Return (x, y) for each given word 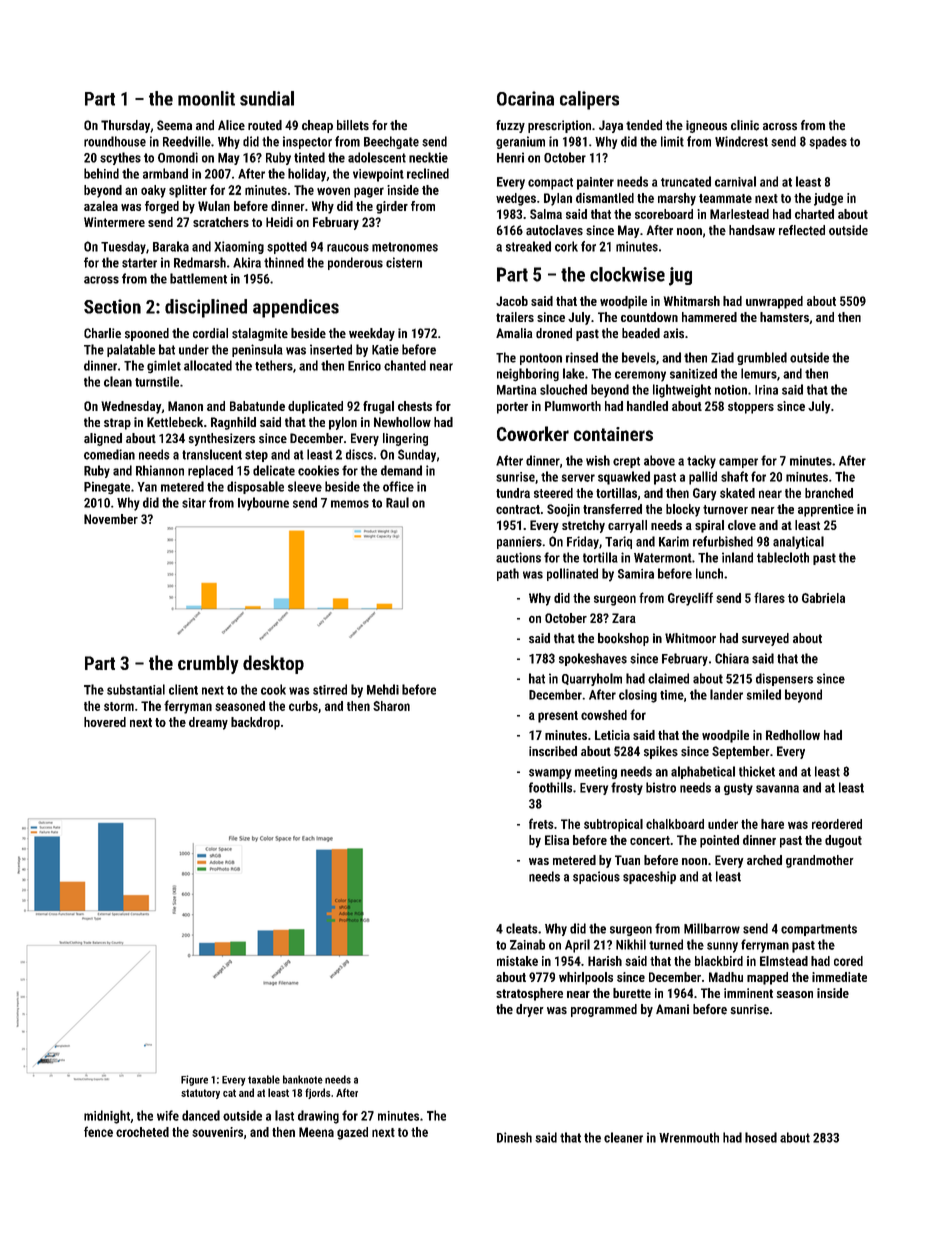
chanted (405, 365)
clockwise (627, 274)
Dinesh (514, 1137)
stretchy (583, 526)
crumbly (208, 664)
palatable (131, 350)
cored (848, 961)
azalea (101, 206)
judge (828, 199)
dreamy (208, 723)
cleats (521, 928)
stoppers (751, 408)
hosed (761, 1137)
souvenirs (217, 1132)
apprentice (826, 510)
